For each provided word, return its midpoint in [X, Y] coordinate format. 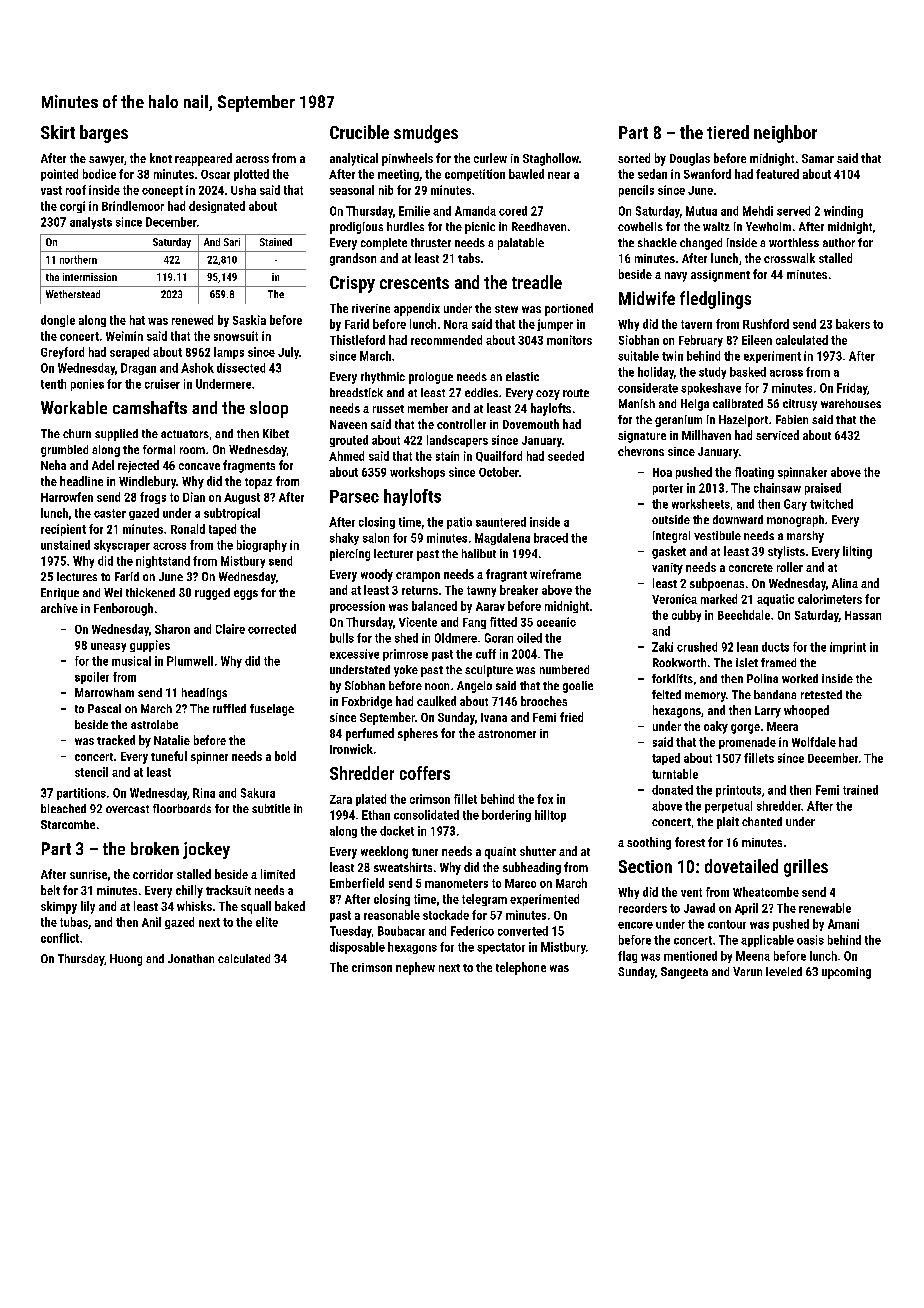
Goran [499, 638]
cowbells [640, 226]
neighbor [785, 134]
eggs [246, 595]
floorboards [182, 808]
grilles [806, 868]
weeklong [384, 852]
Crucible [359, 132]
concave [199, 466]
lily [88, 907]
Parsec [354, 496]
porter [668, 489]
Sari [232, 242]
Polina [762, 678]
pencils [636, 191]
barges [104, 134]
